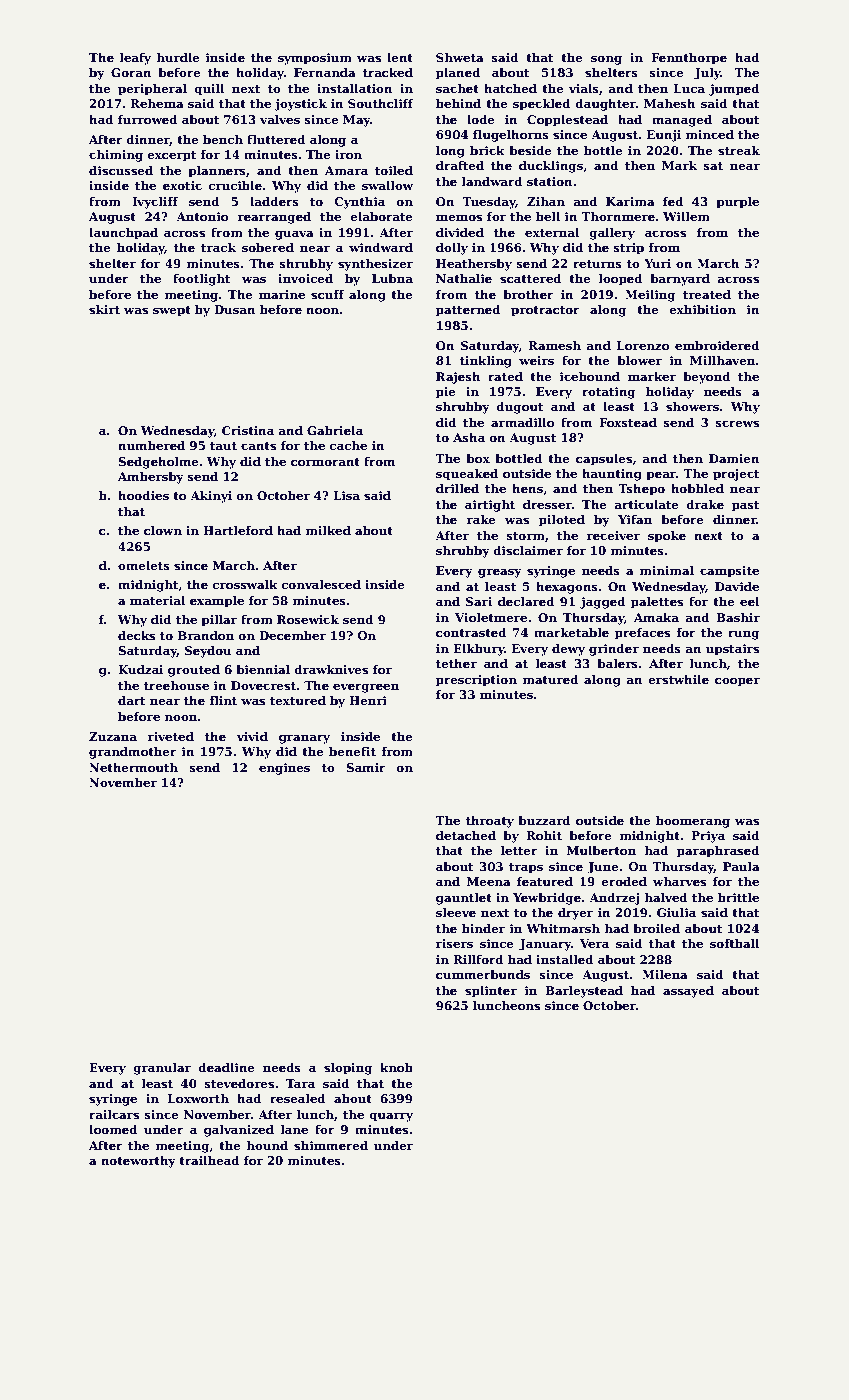 The height and width of the document is (1400, 849). Describe the element at coordinates (667, 537) in the document. I see `spoke` at that location.
